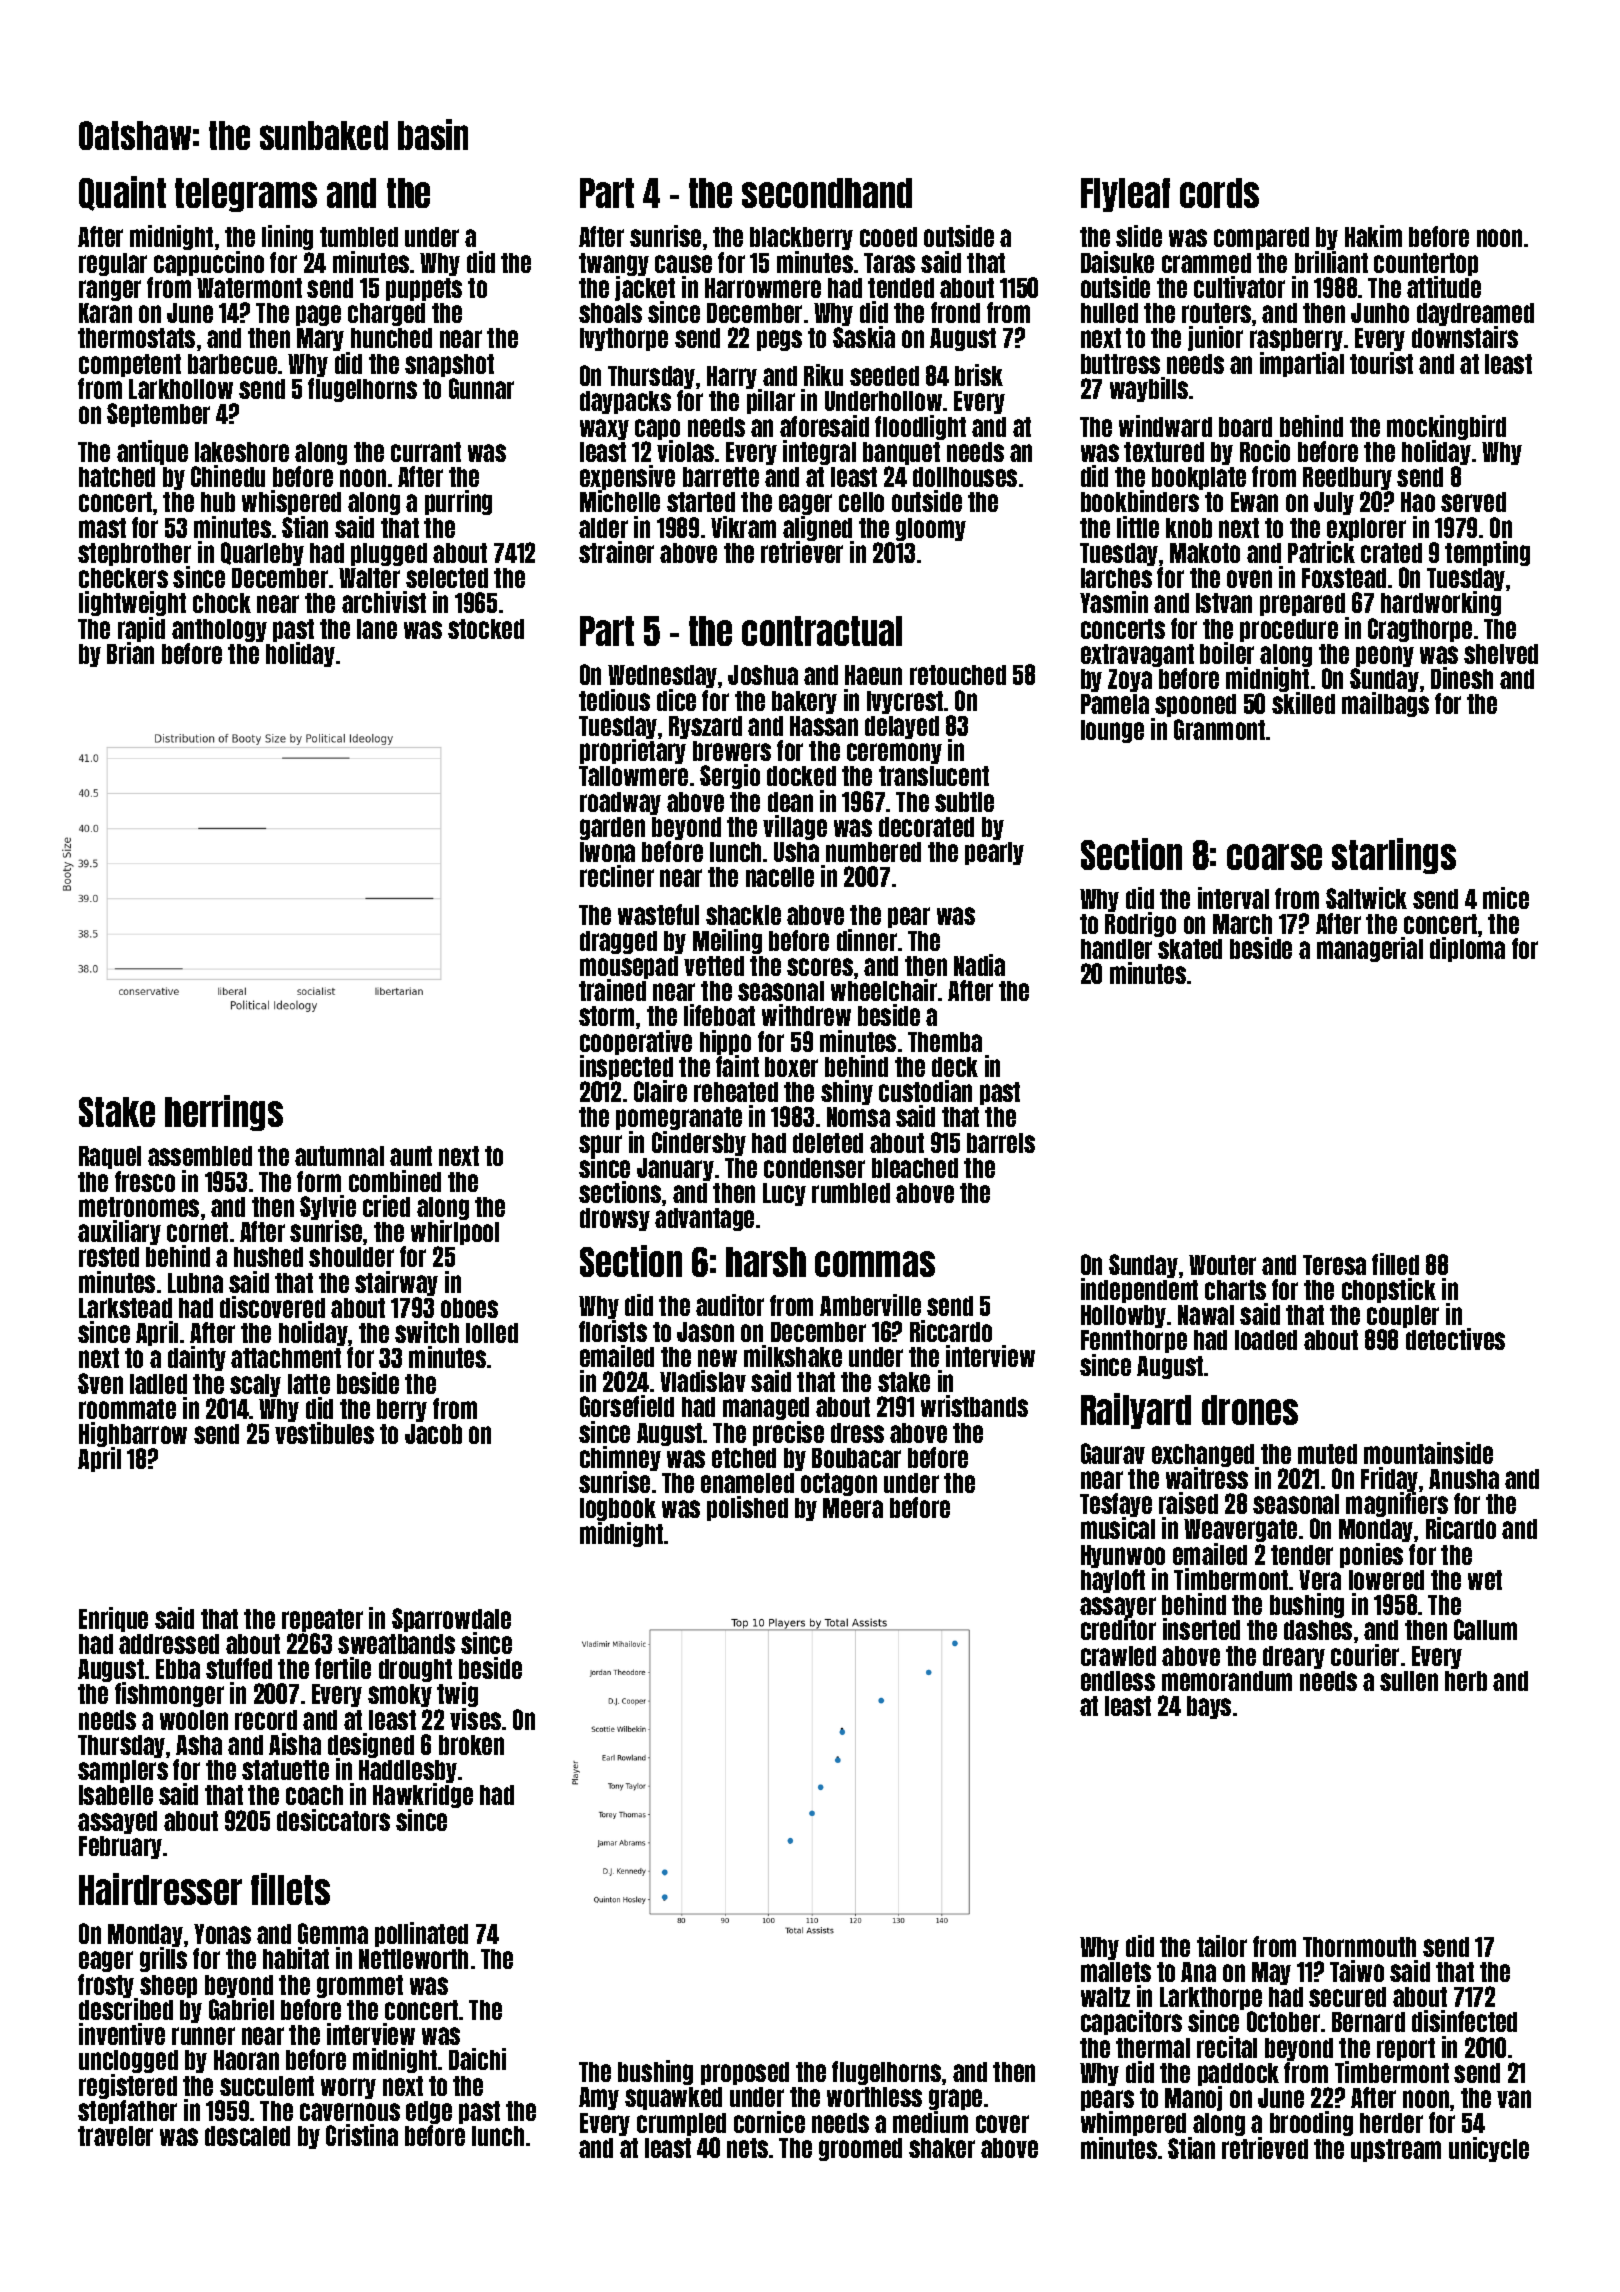 This image has height=2292, width=1620. I want to click on decorated, so click(926, 827).
